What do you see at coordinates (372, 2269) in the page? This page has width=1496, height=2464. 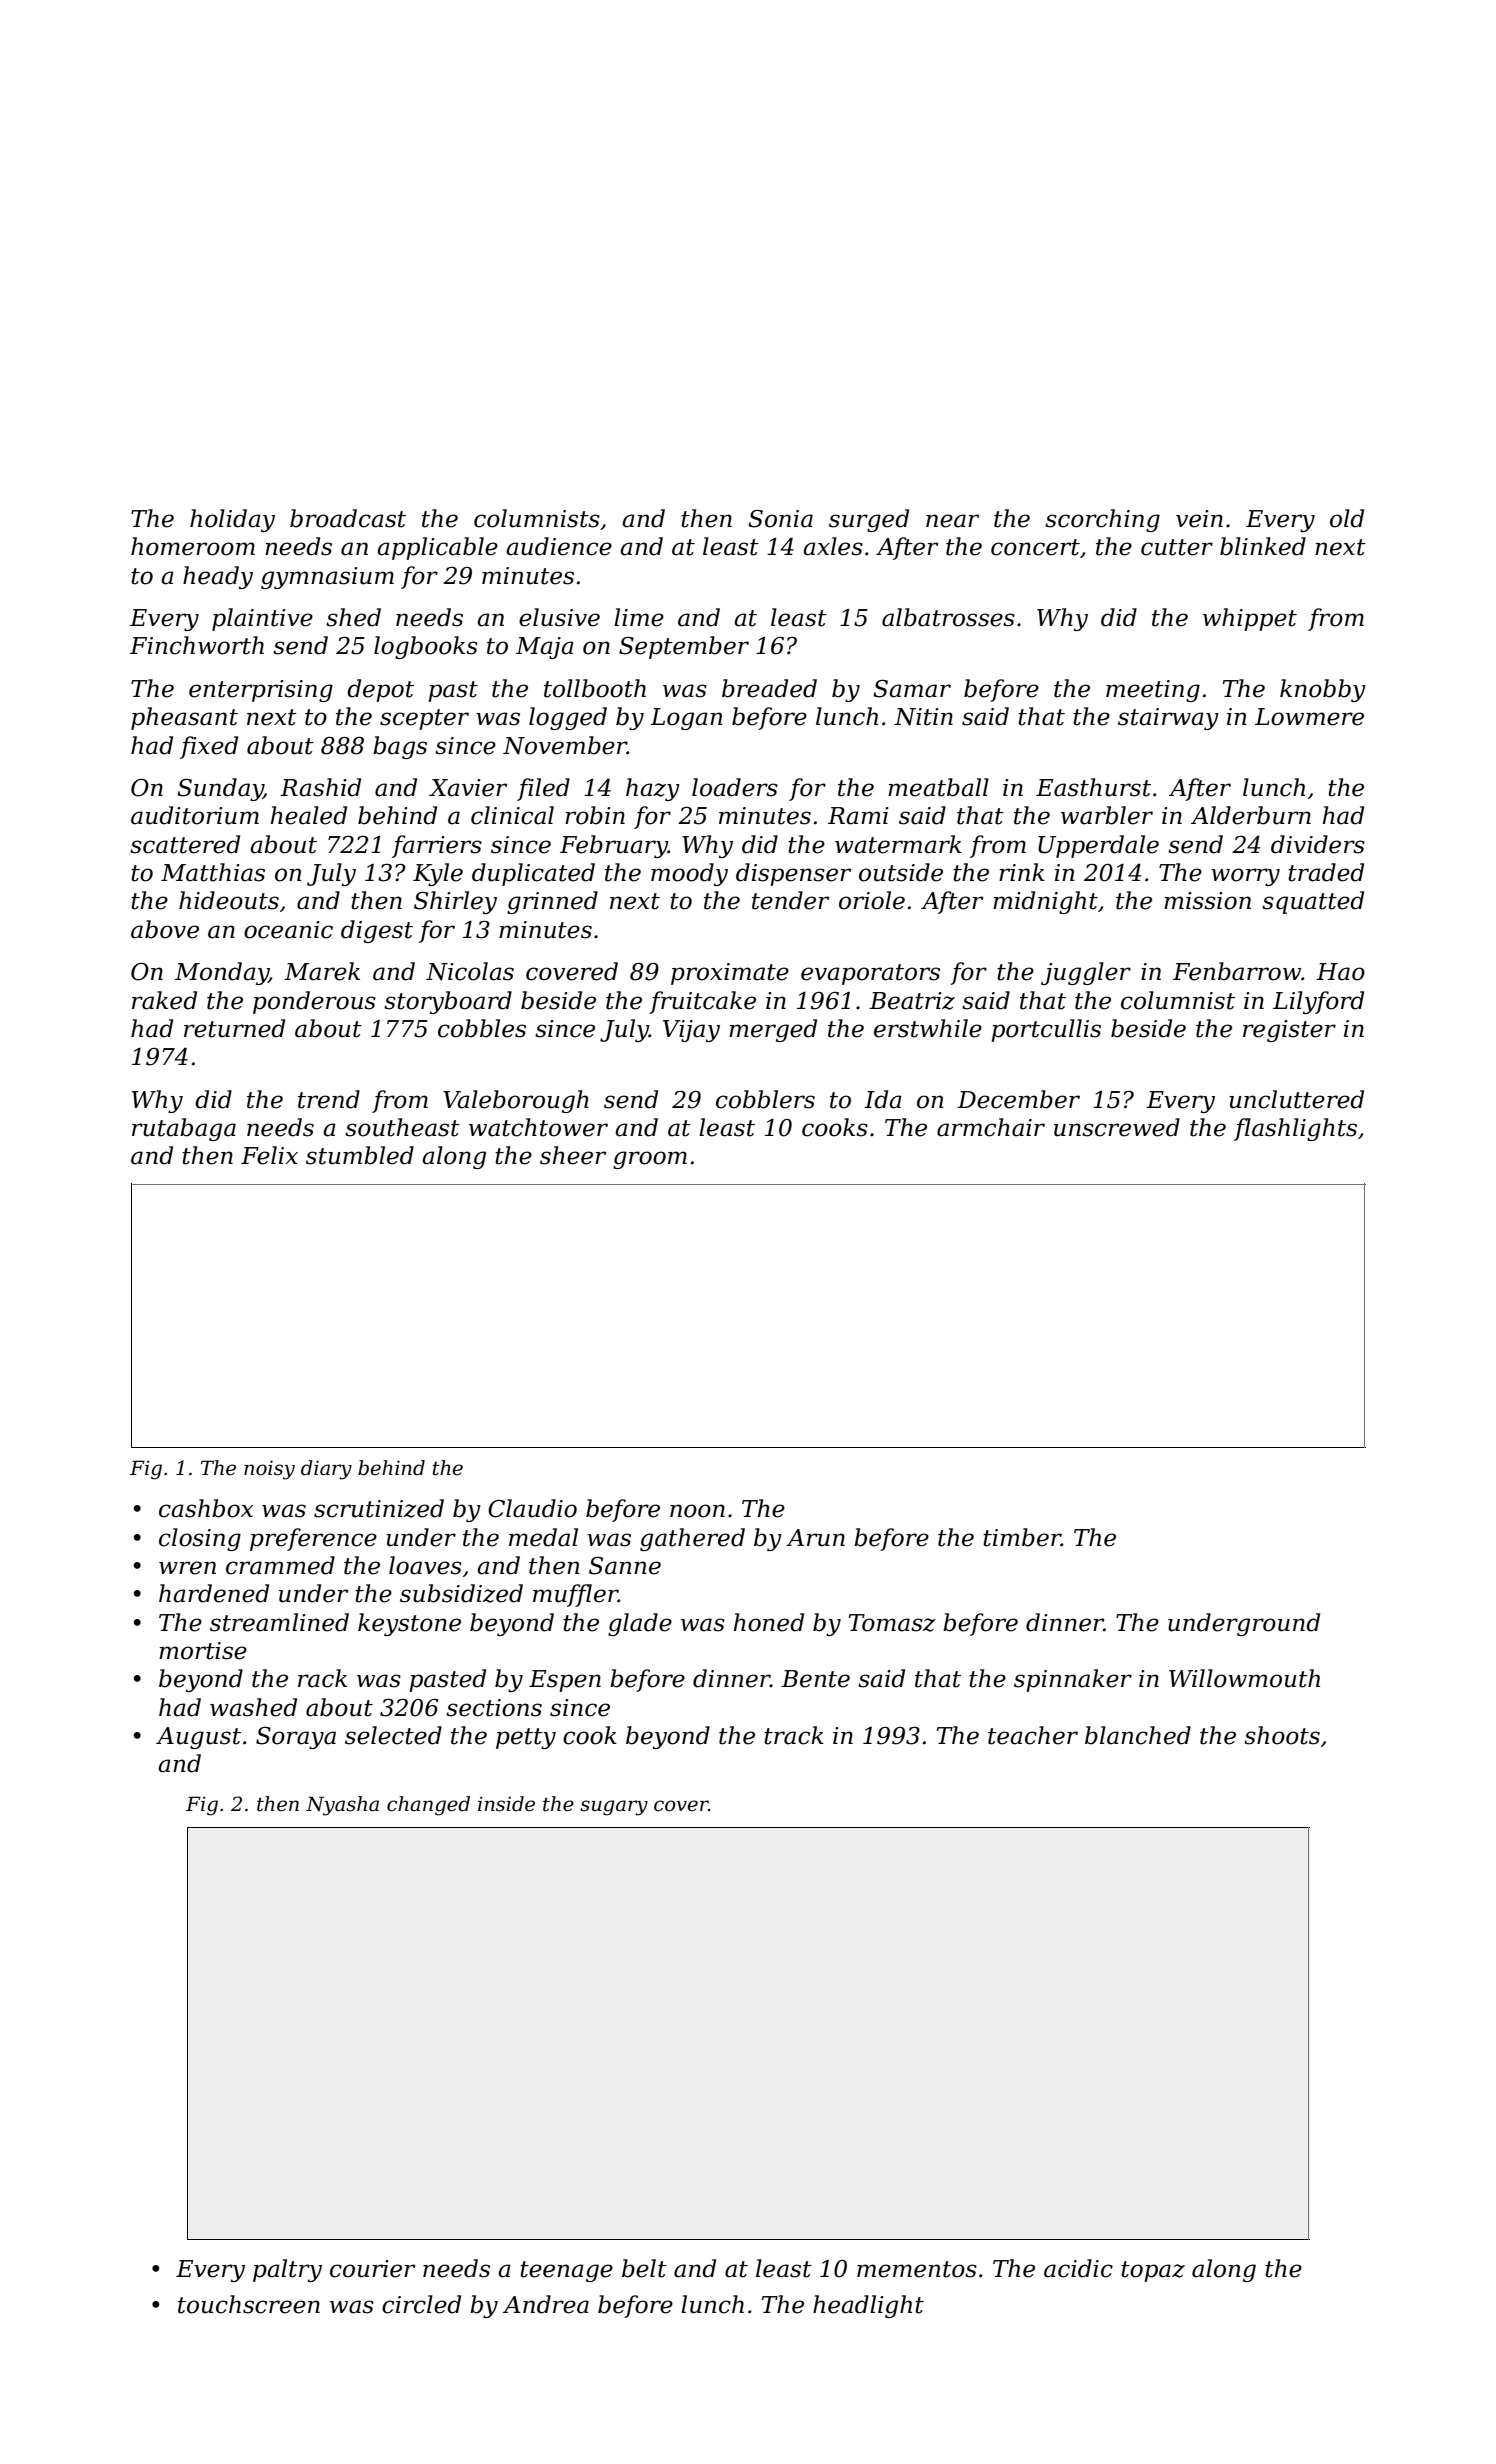 I see `courier` at bounding box center [372, 2269].
